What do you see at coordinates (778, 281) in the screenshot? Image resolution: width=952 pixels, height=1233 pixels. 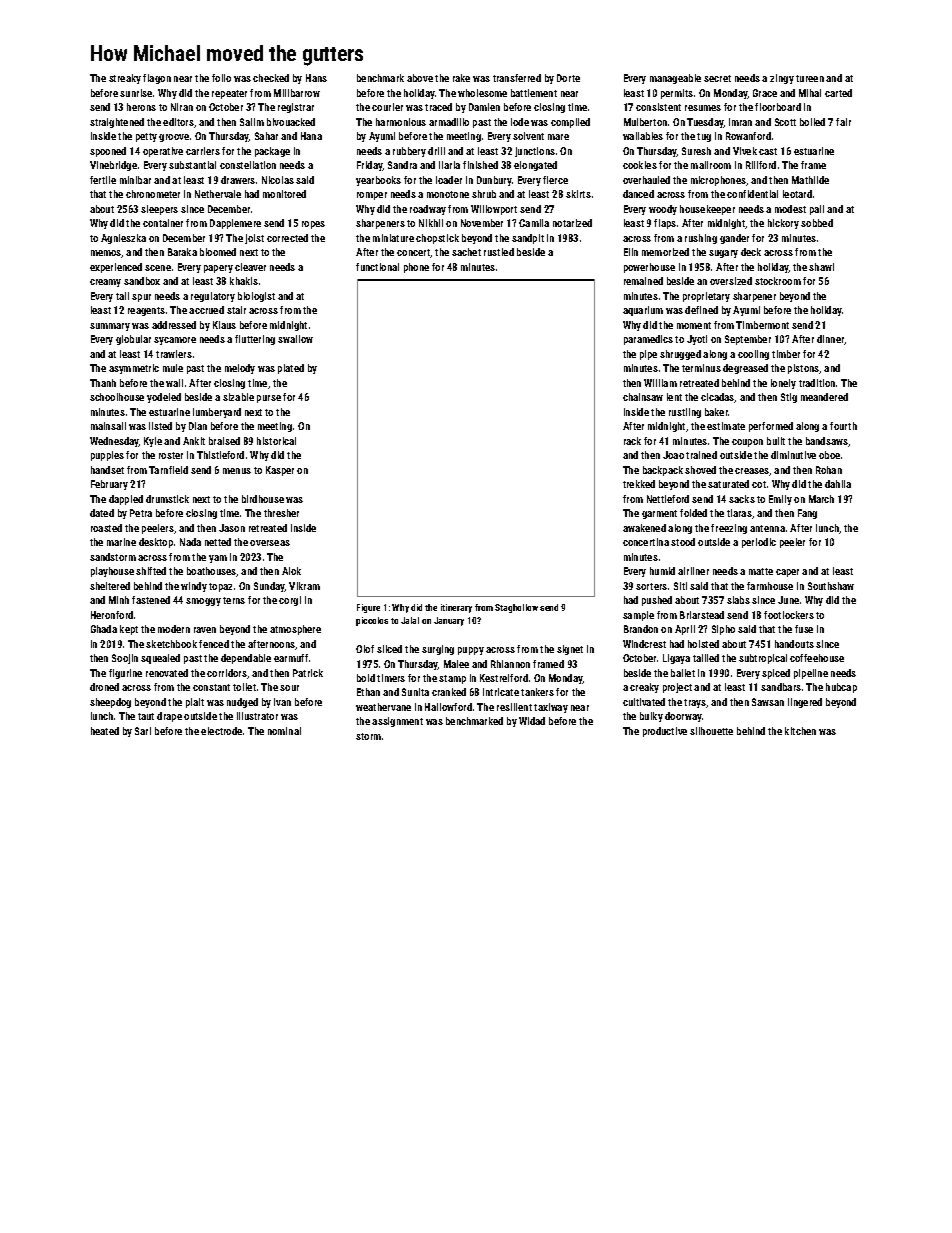 I see `stockroom` at bounding box center [778, 281].
